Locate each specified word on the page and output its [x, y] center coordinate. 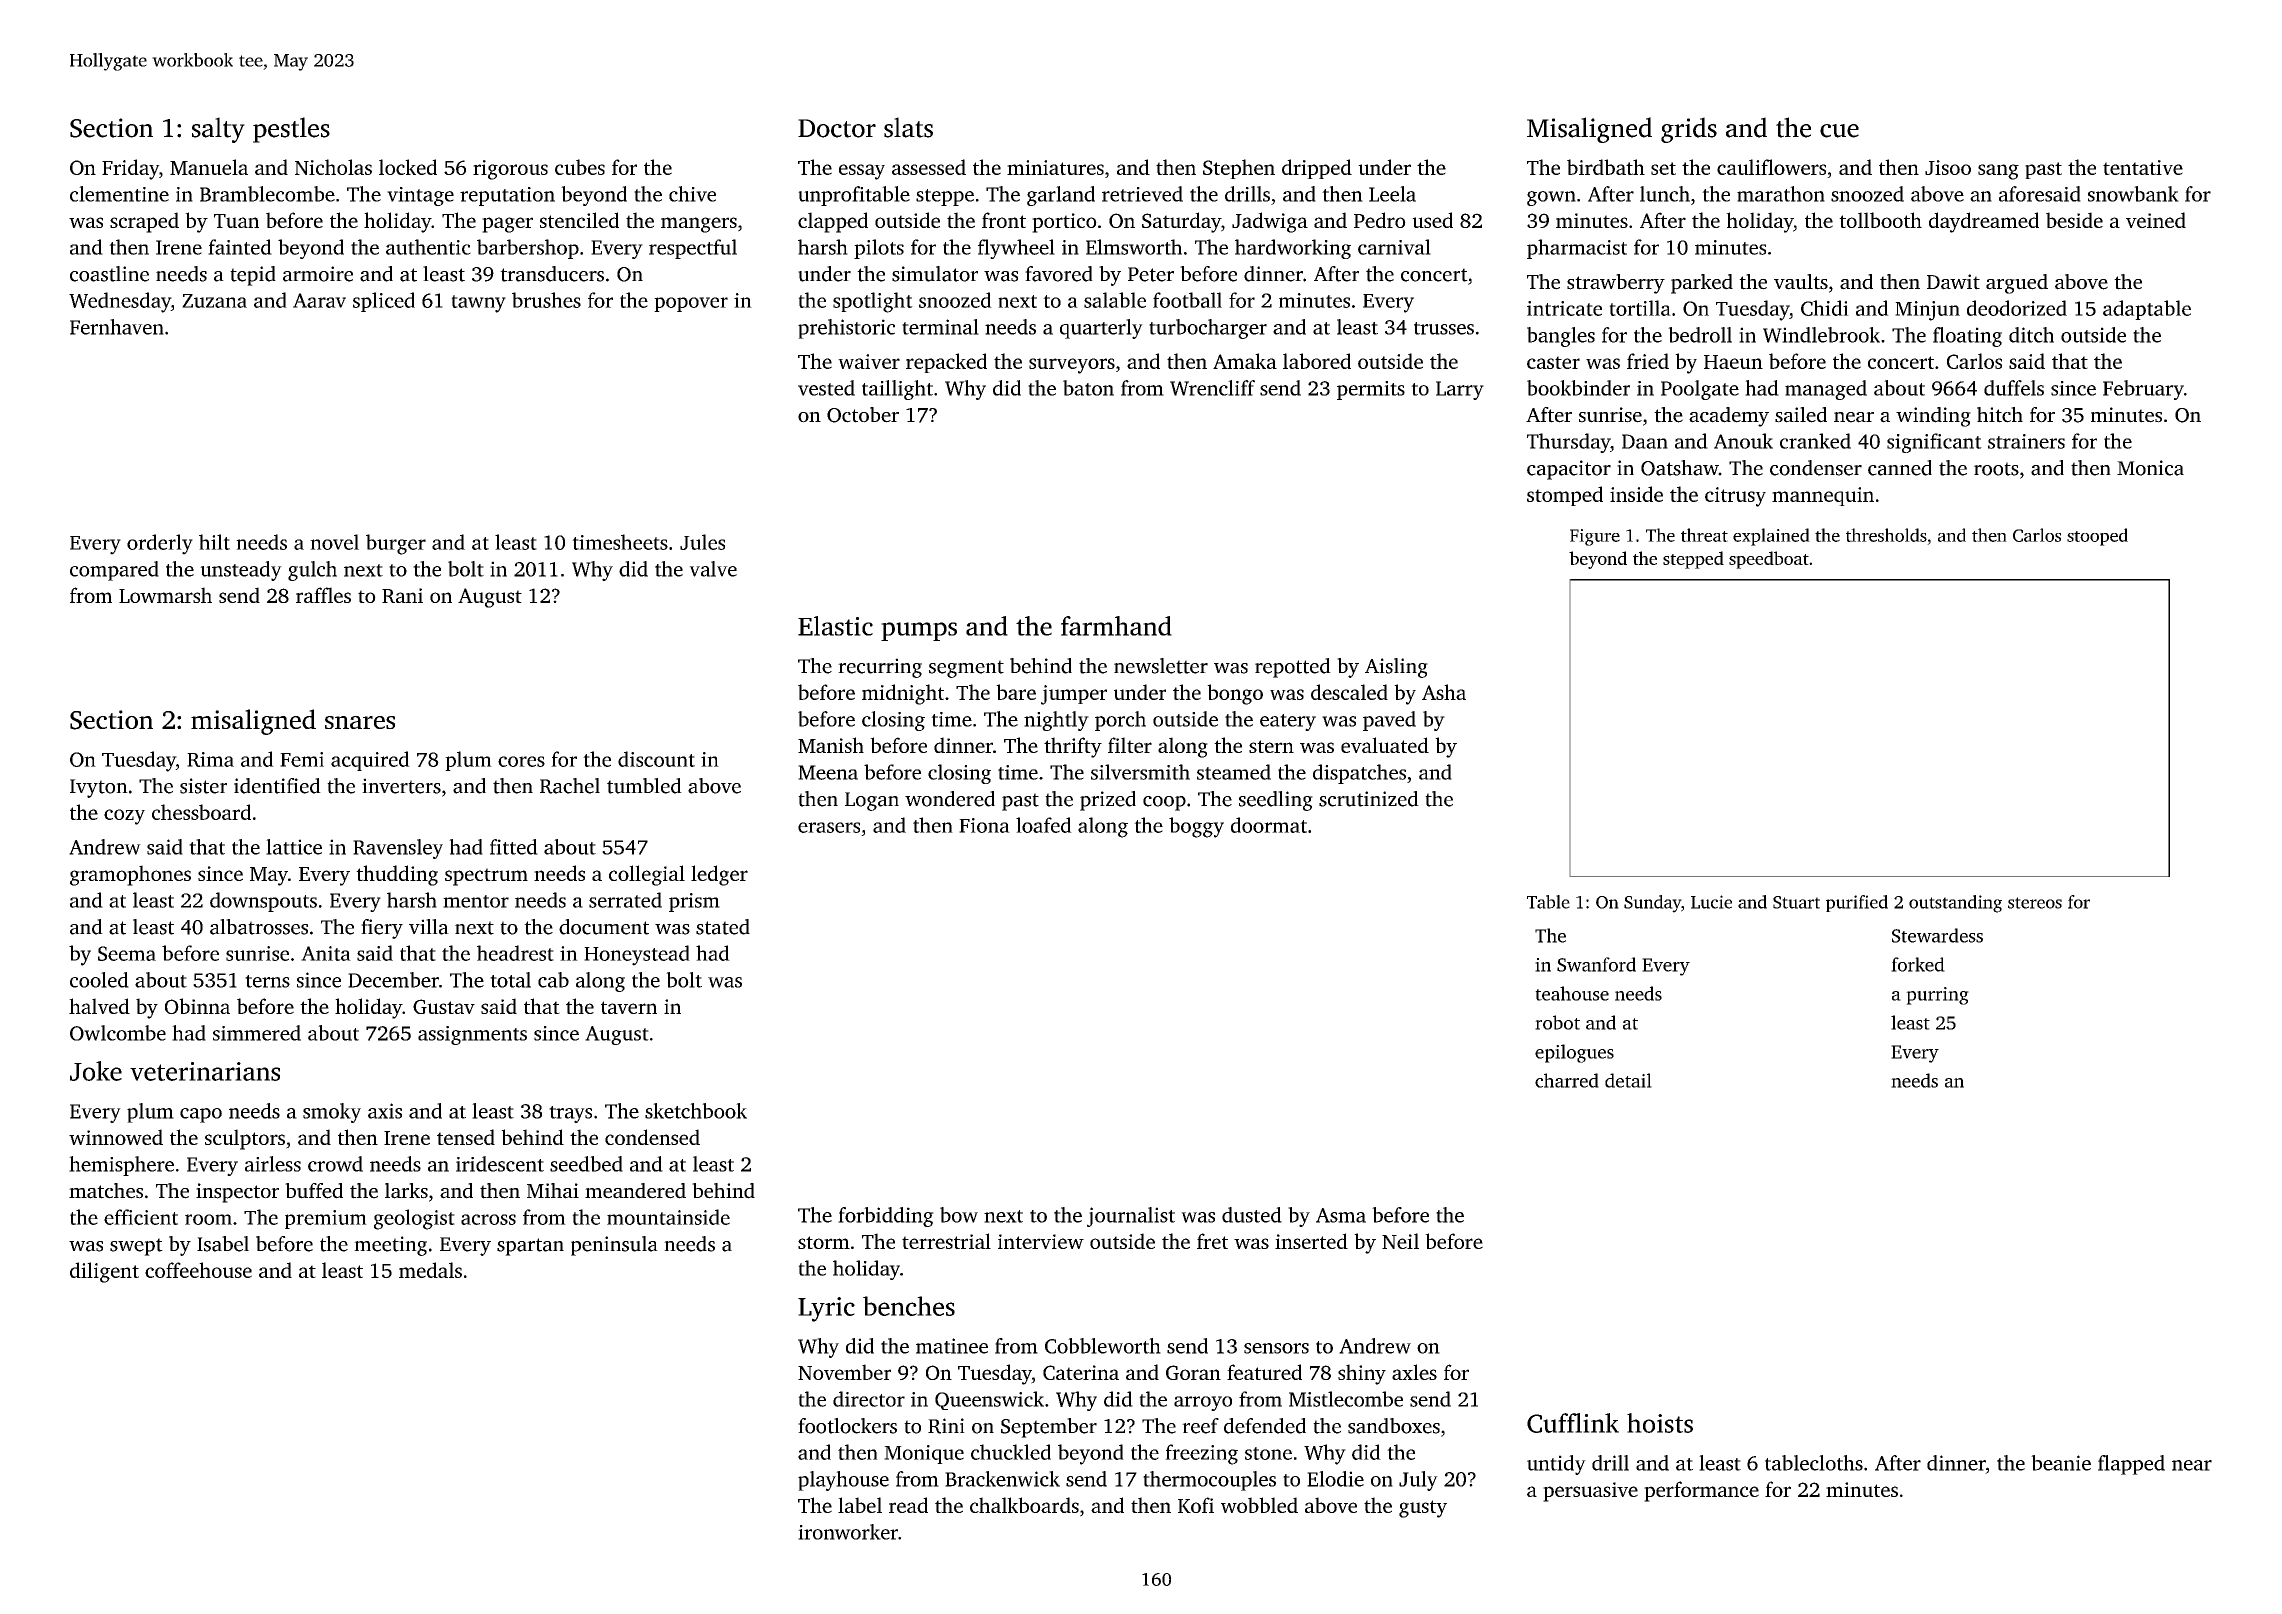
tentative [2143, 167]
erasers [829, 827]
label [860, 1505]
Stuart [1796, 902]
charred [1567, 1080]
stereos [2035, 903]
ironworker [848, 1532]
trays [570, 1114]
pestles [291, 130]
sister [203, 786]
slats [908, 127]
